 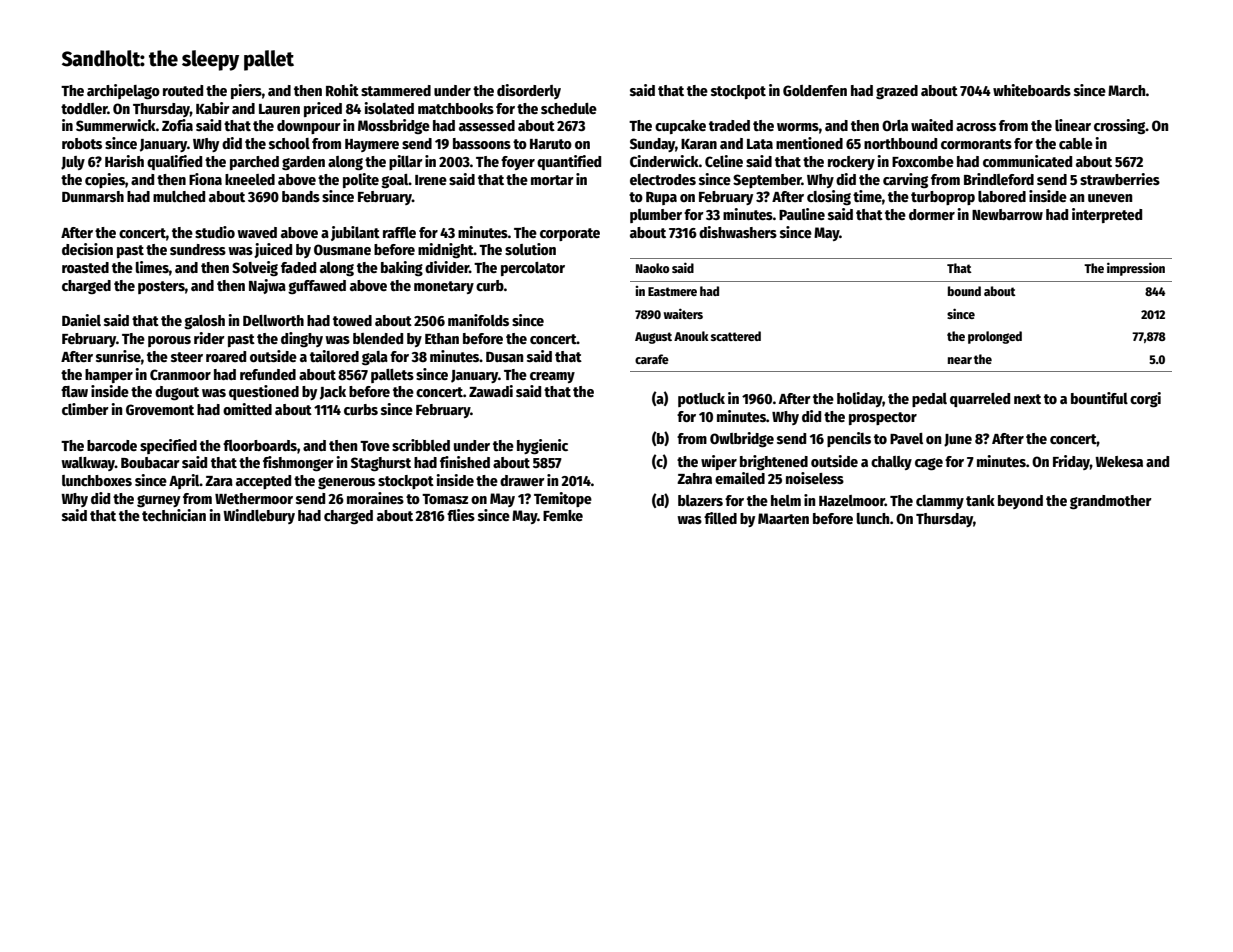 What do you see at coordinates (522, 480) in the screenshot?
I see `drawer` at bounding box center [522, 480].
